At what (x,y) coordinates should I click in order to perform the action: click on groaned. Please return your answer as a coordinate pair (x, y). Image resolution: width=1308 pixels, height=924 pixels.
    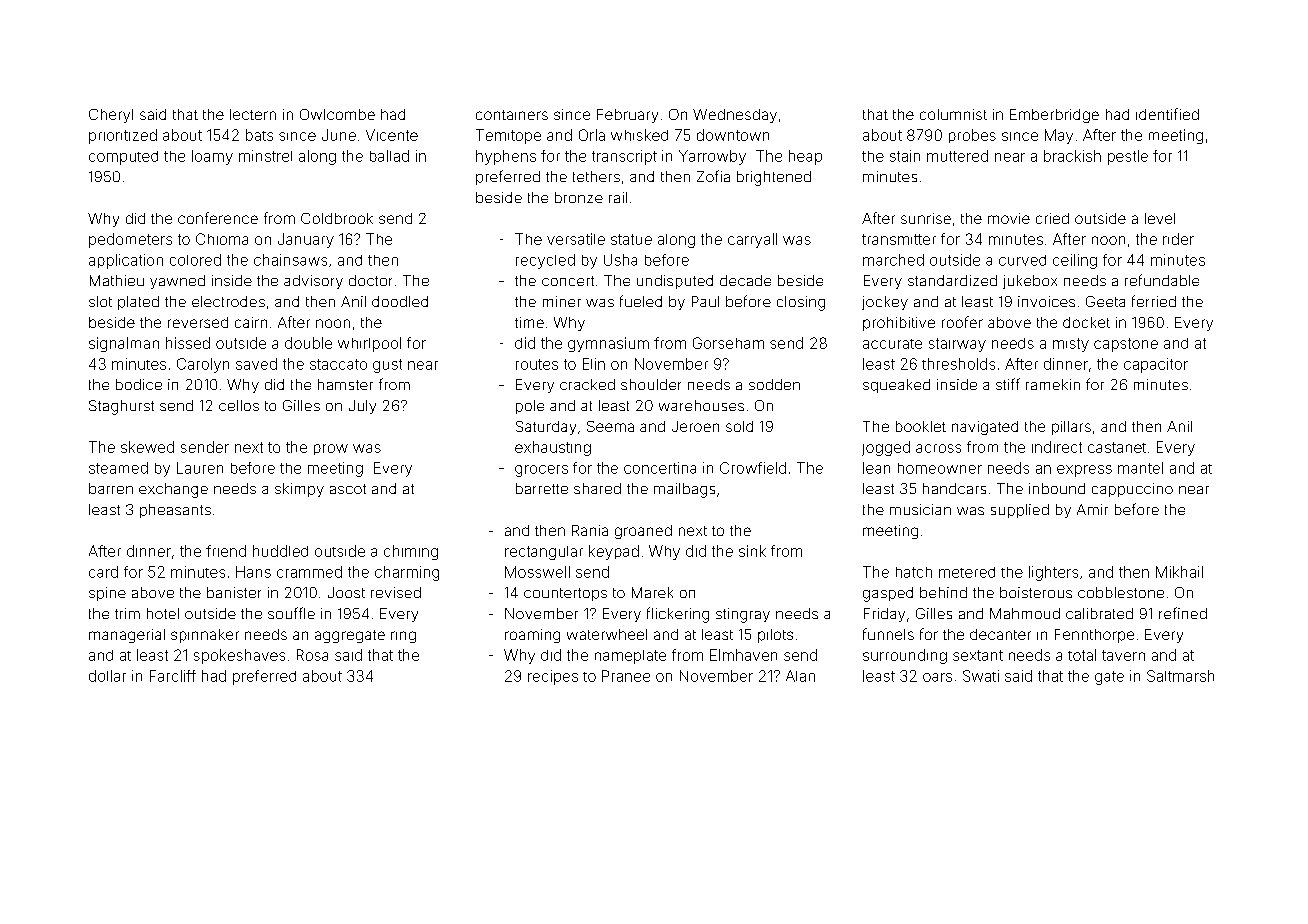
    Looking at the image, I should click on (643, 532).
